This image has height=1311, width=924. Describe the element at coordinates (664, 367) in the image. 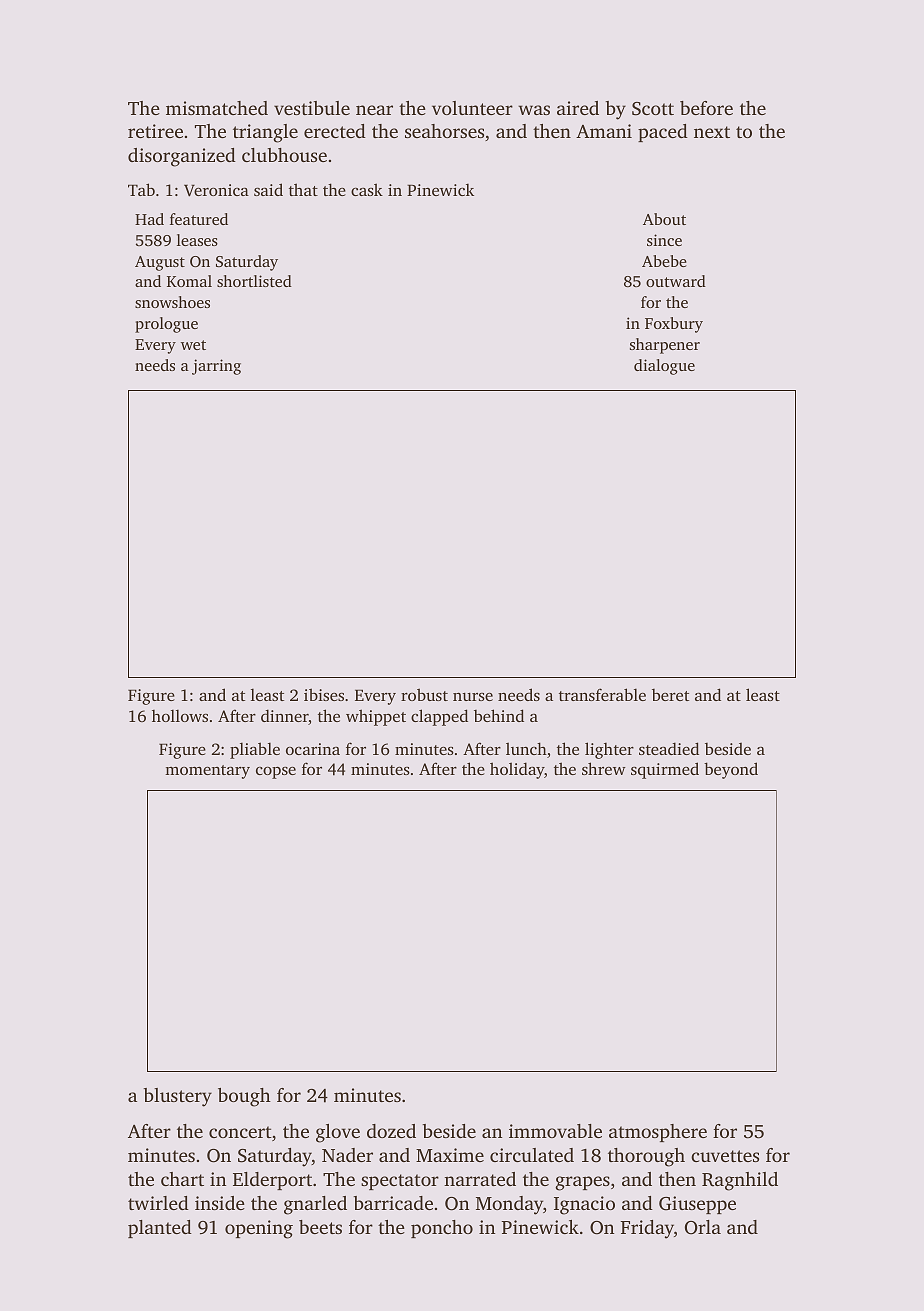

I see `dialogue` at that location.
